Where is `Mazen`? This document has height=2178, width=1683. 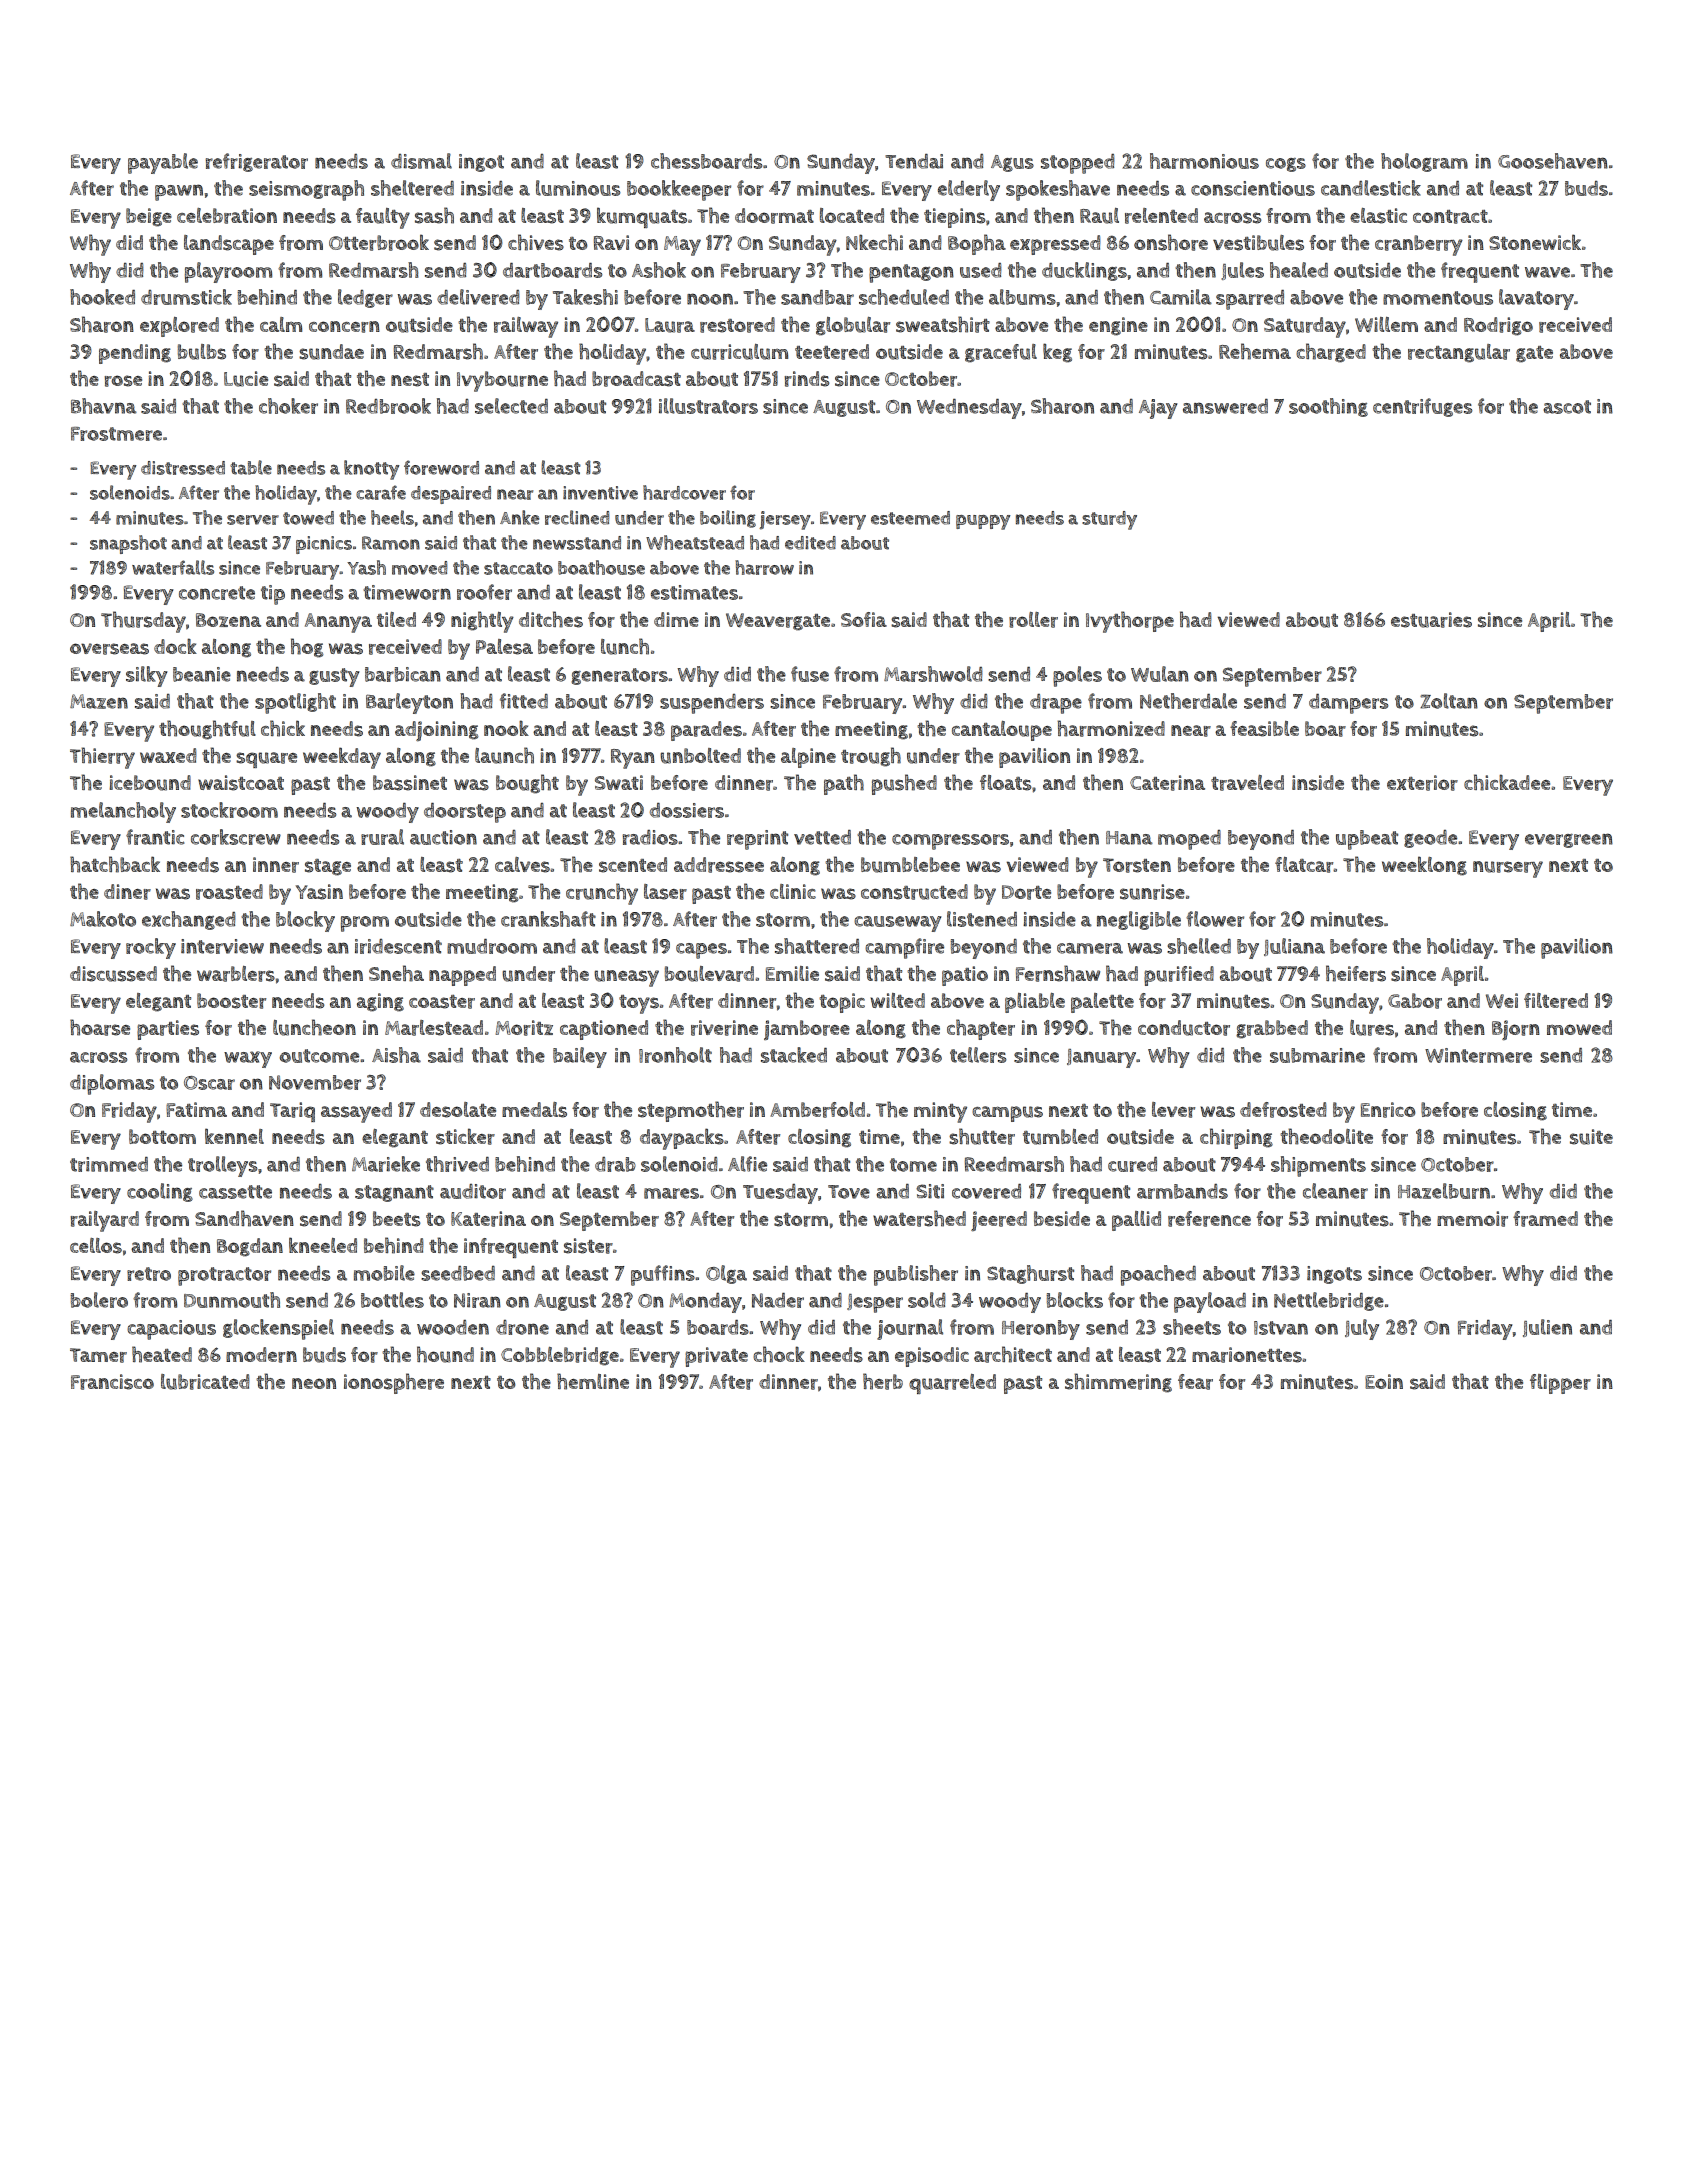 Mazen is located at coordinates (99, 701).
